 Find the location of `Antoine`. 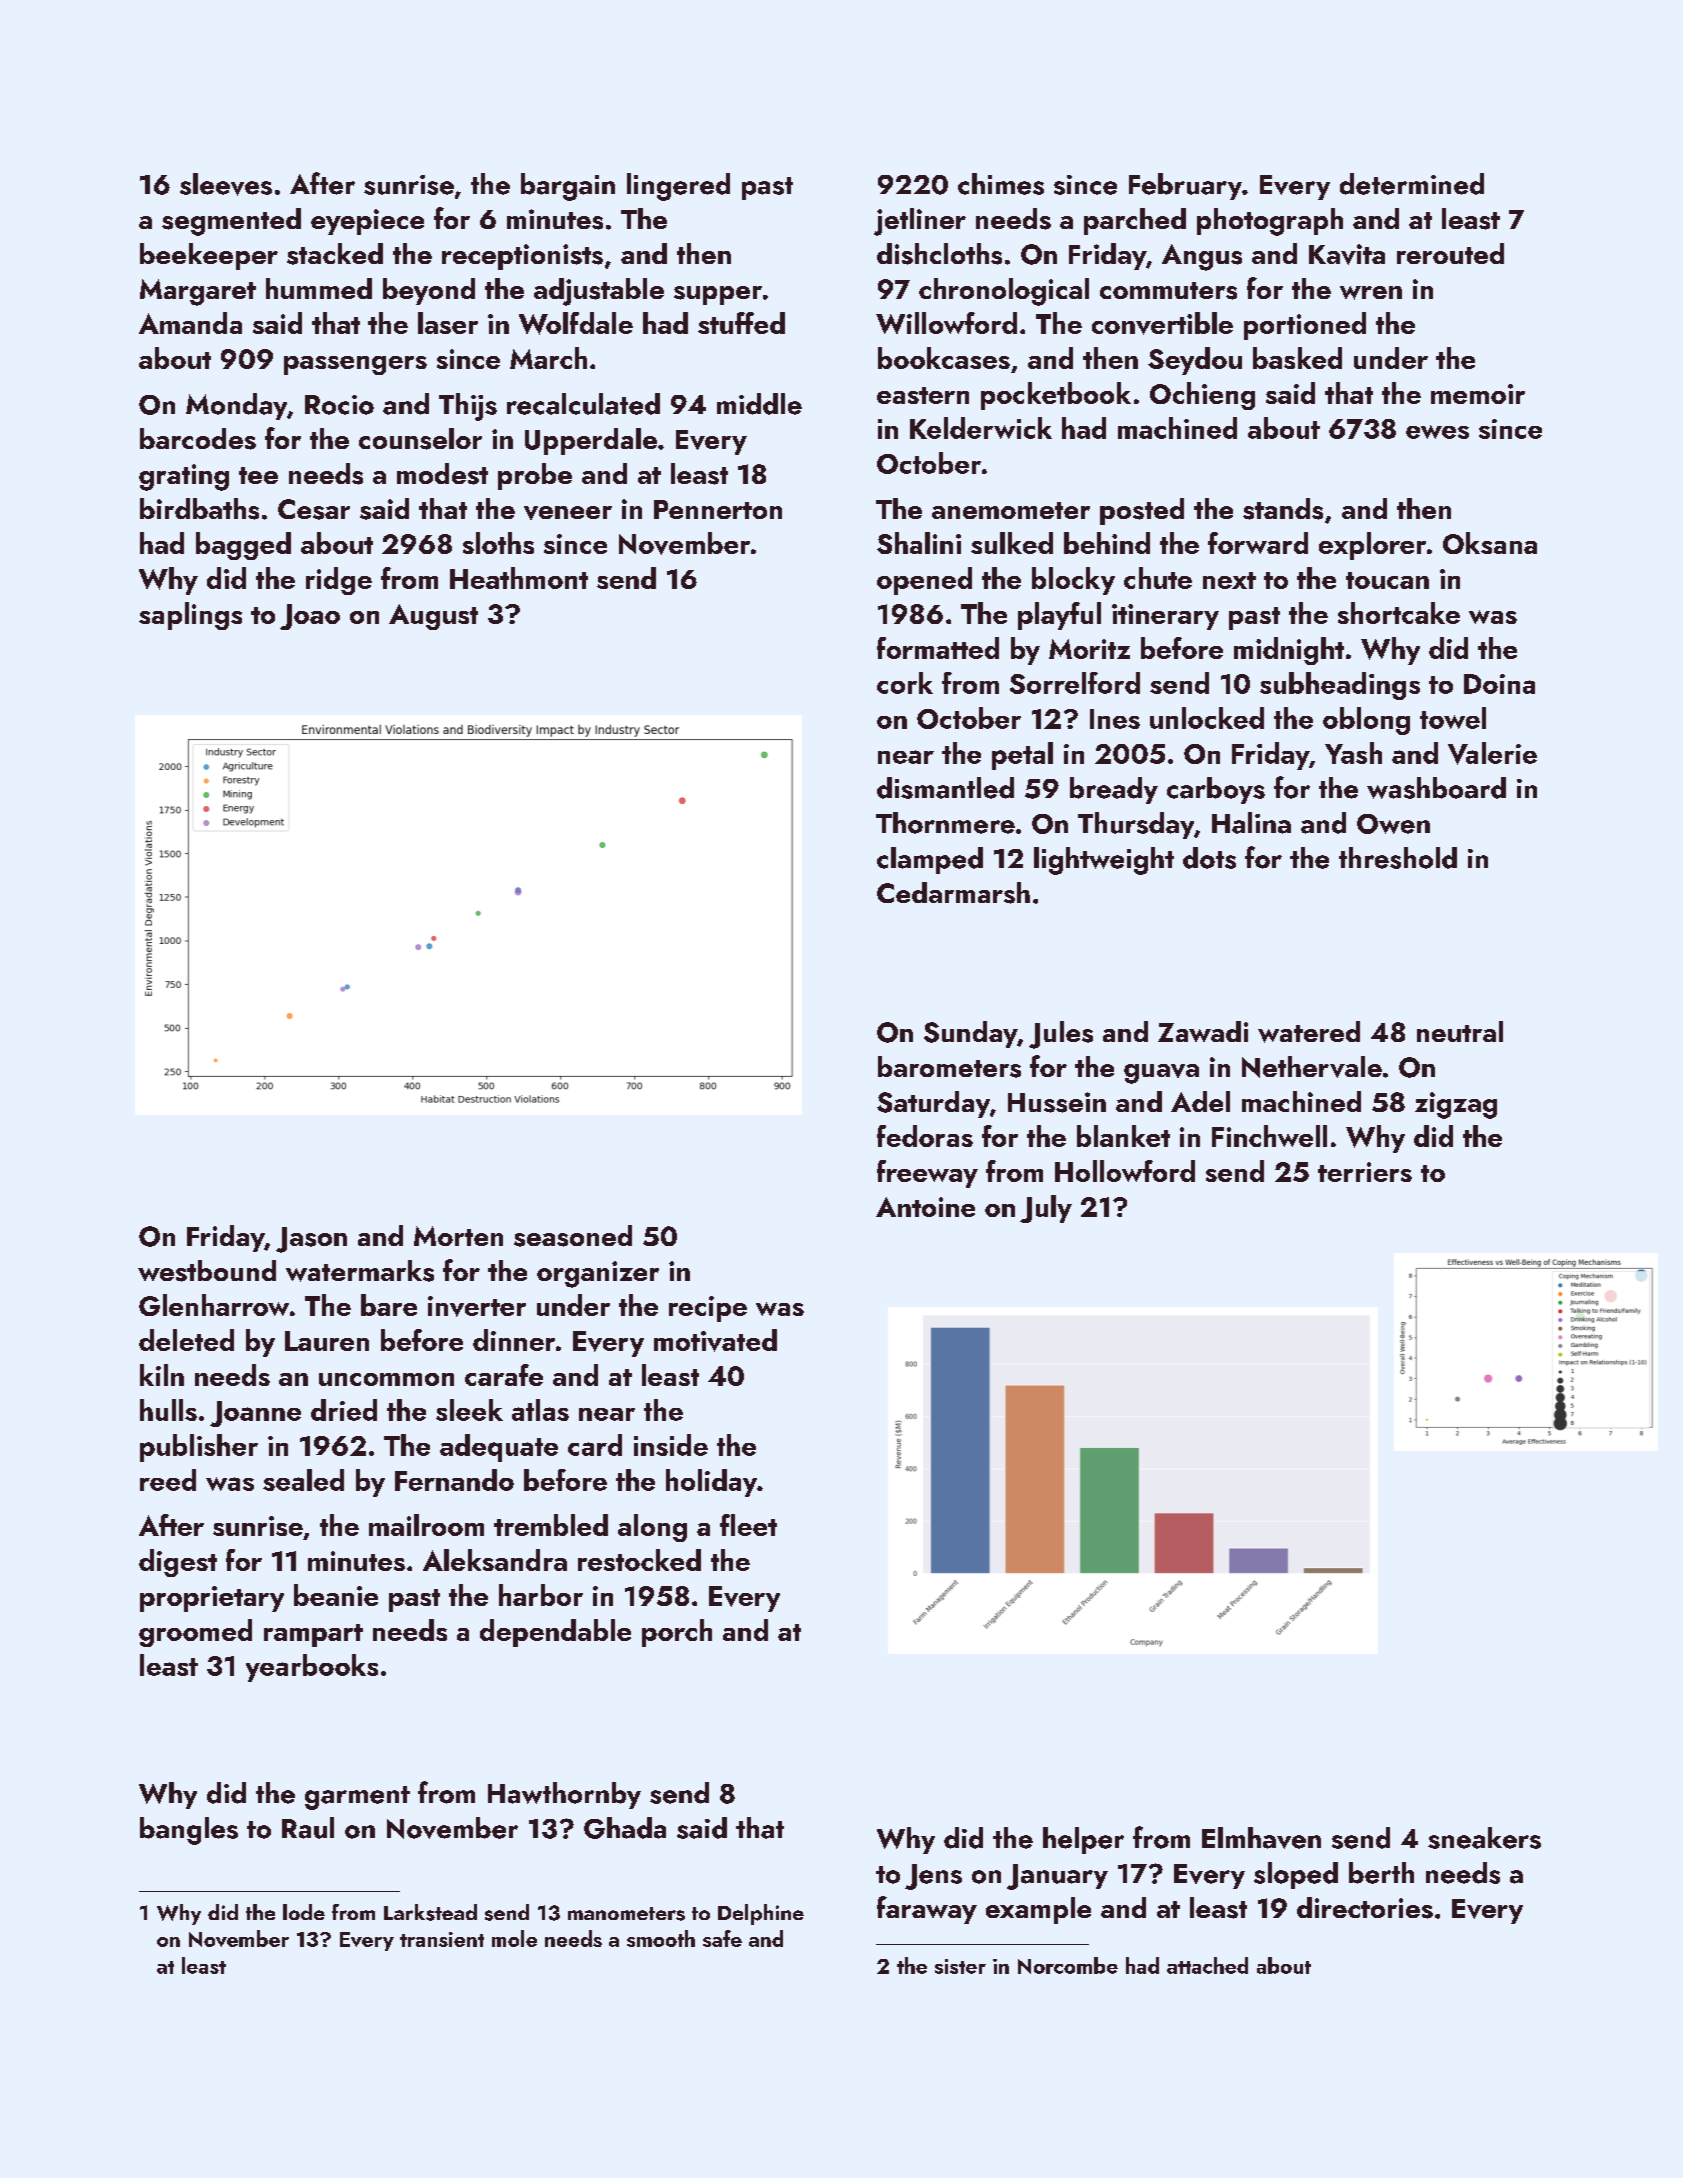

Antoine is located at coordinates (925, 1207).
